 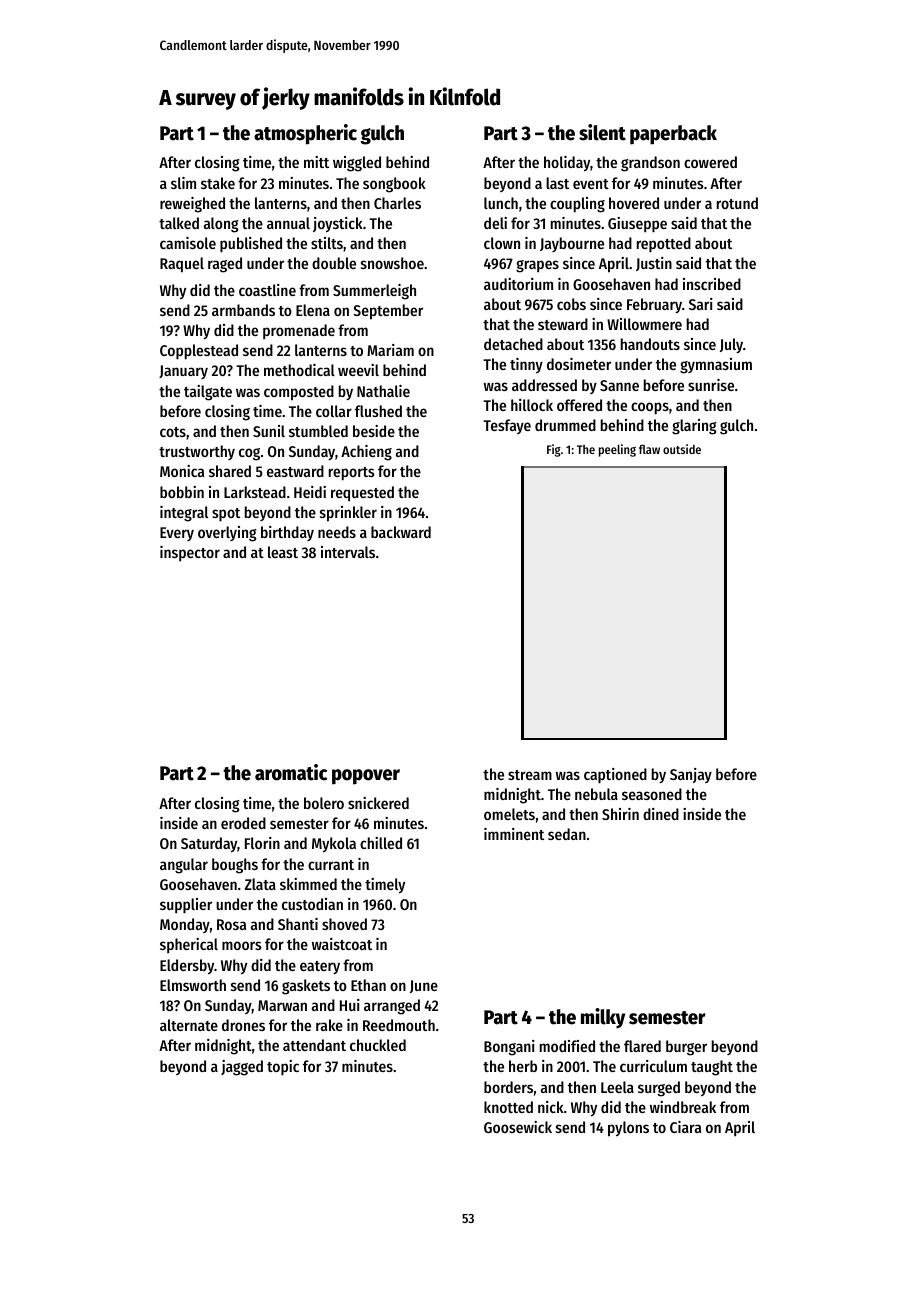 What do you see at coordinates (243, 823) in the screenshot?
I see `eroded` at bounding box center [243, 823].
